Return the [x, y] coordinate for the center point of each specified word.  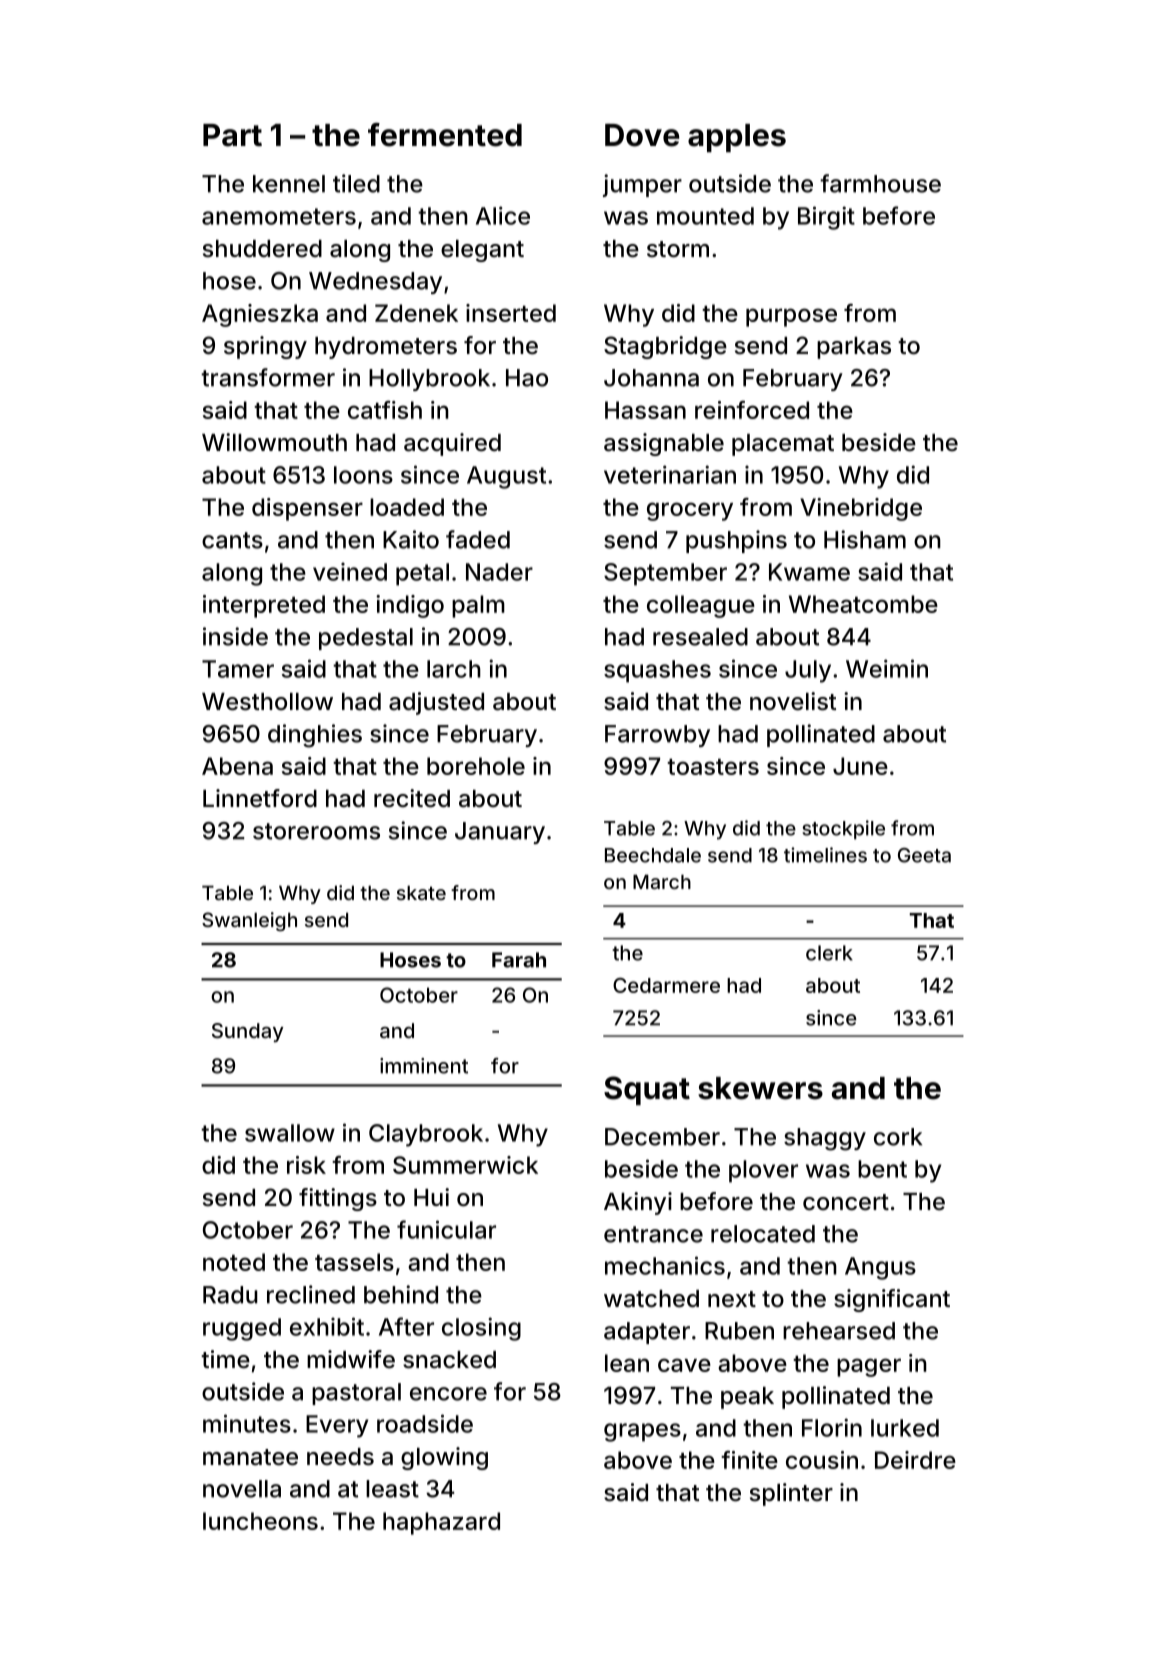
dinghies [315, 736]
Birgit [826, 218]
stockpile [843, 830]
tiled [356, 183]
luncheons [260, 1521]
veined [350, 571]
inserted [511, 313]
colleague [701, 606]
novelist [793, 701]
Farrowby [657, 736]
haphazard [441, 1523]
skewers [760, 1088]
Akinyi [638, 1203]
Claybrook [426, 1135]
